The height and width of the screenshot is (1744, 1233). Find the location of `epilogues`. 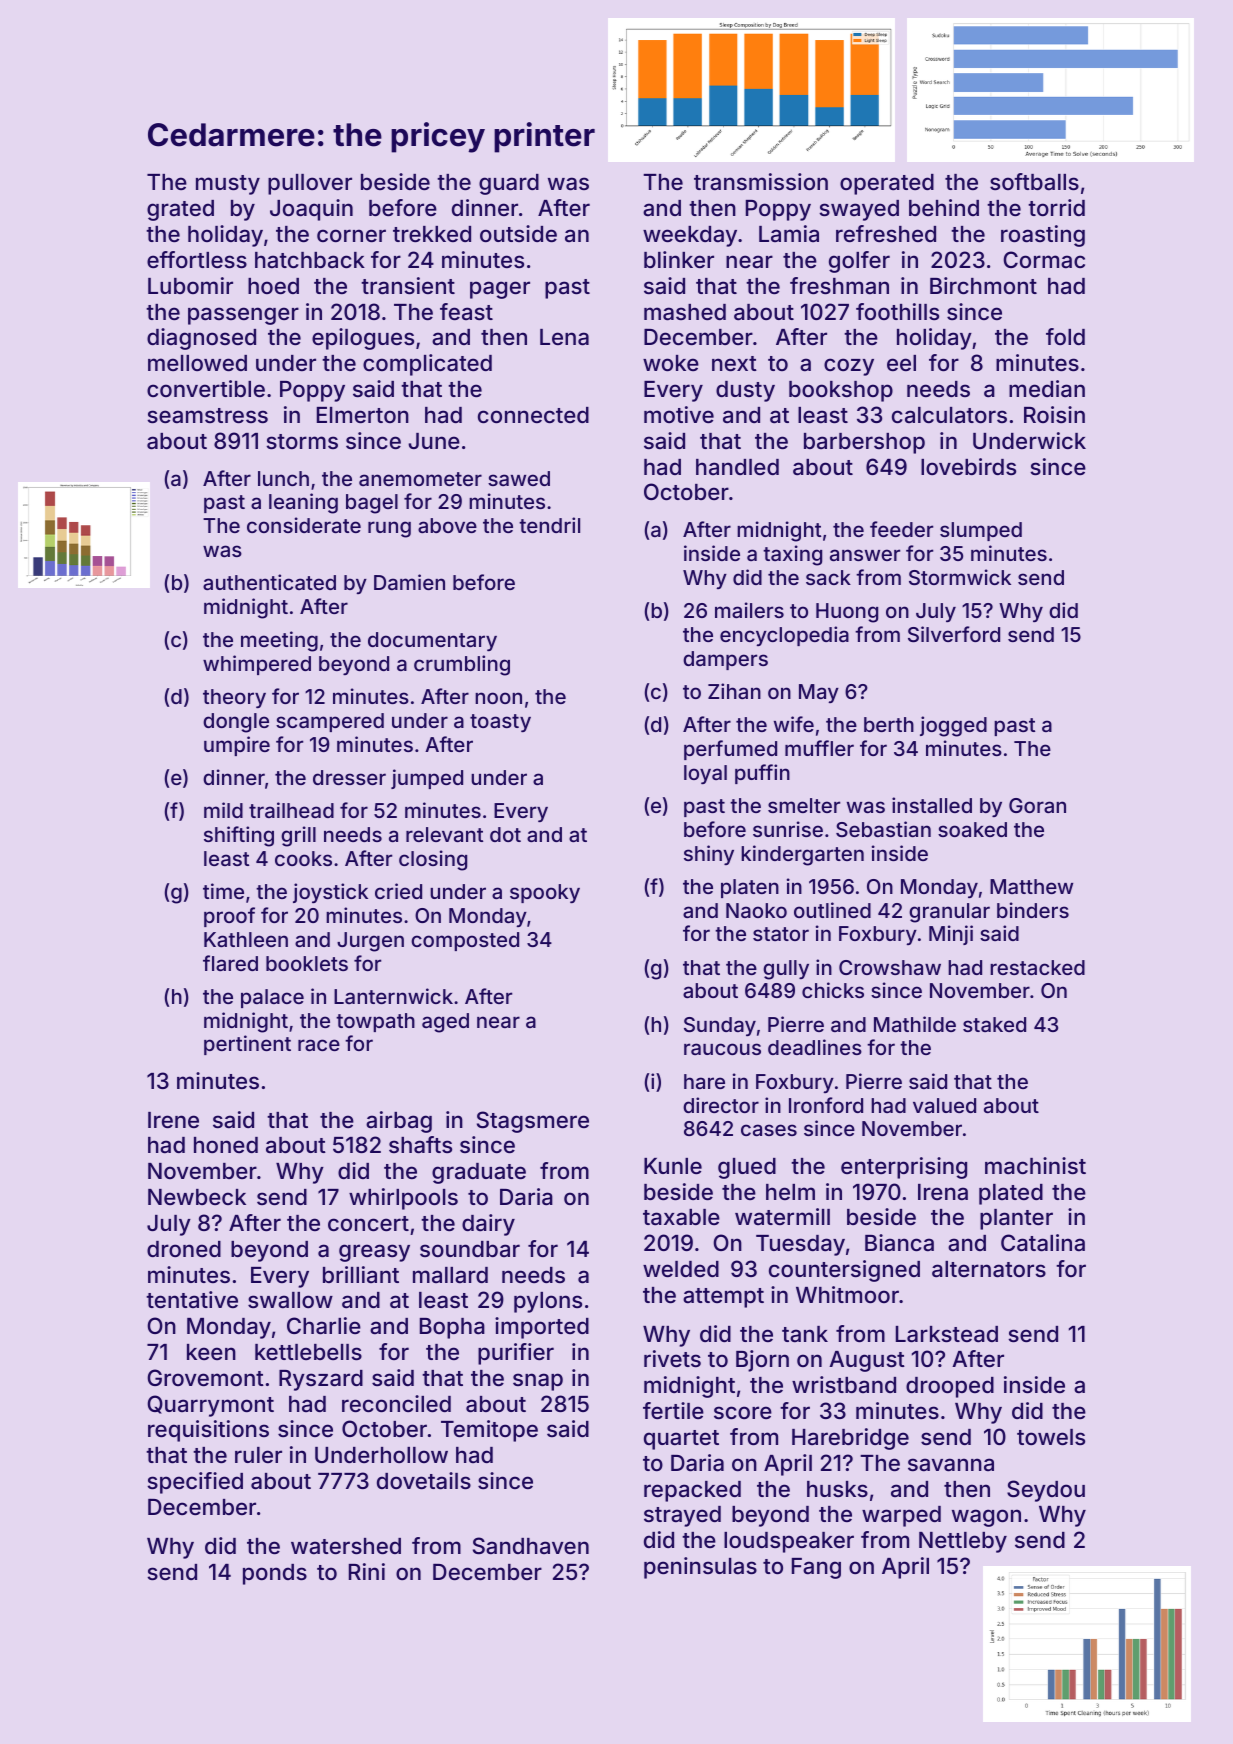

epilogues is located at coordinates (363, 339).
